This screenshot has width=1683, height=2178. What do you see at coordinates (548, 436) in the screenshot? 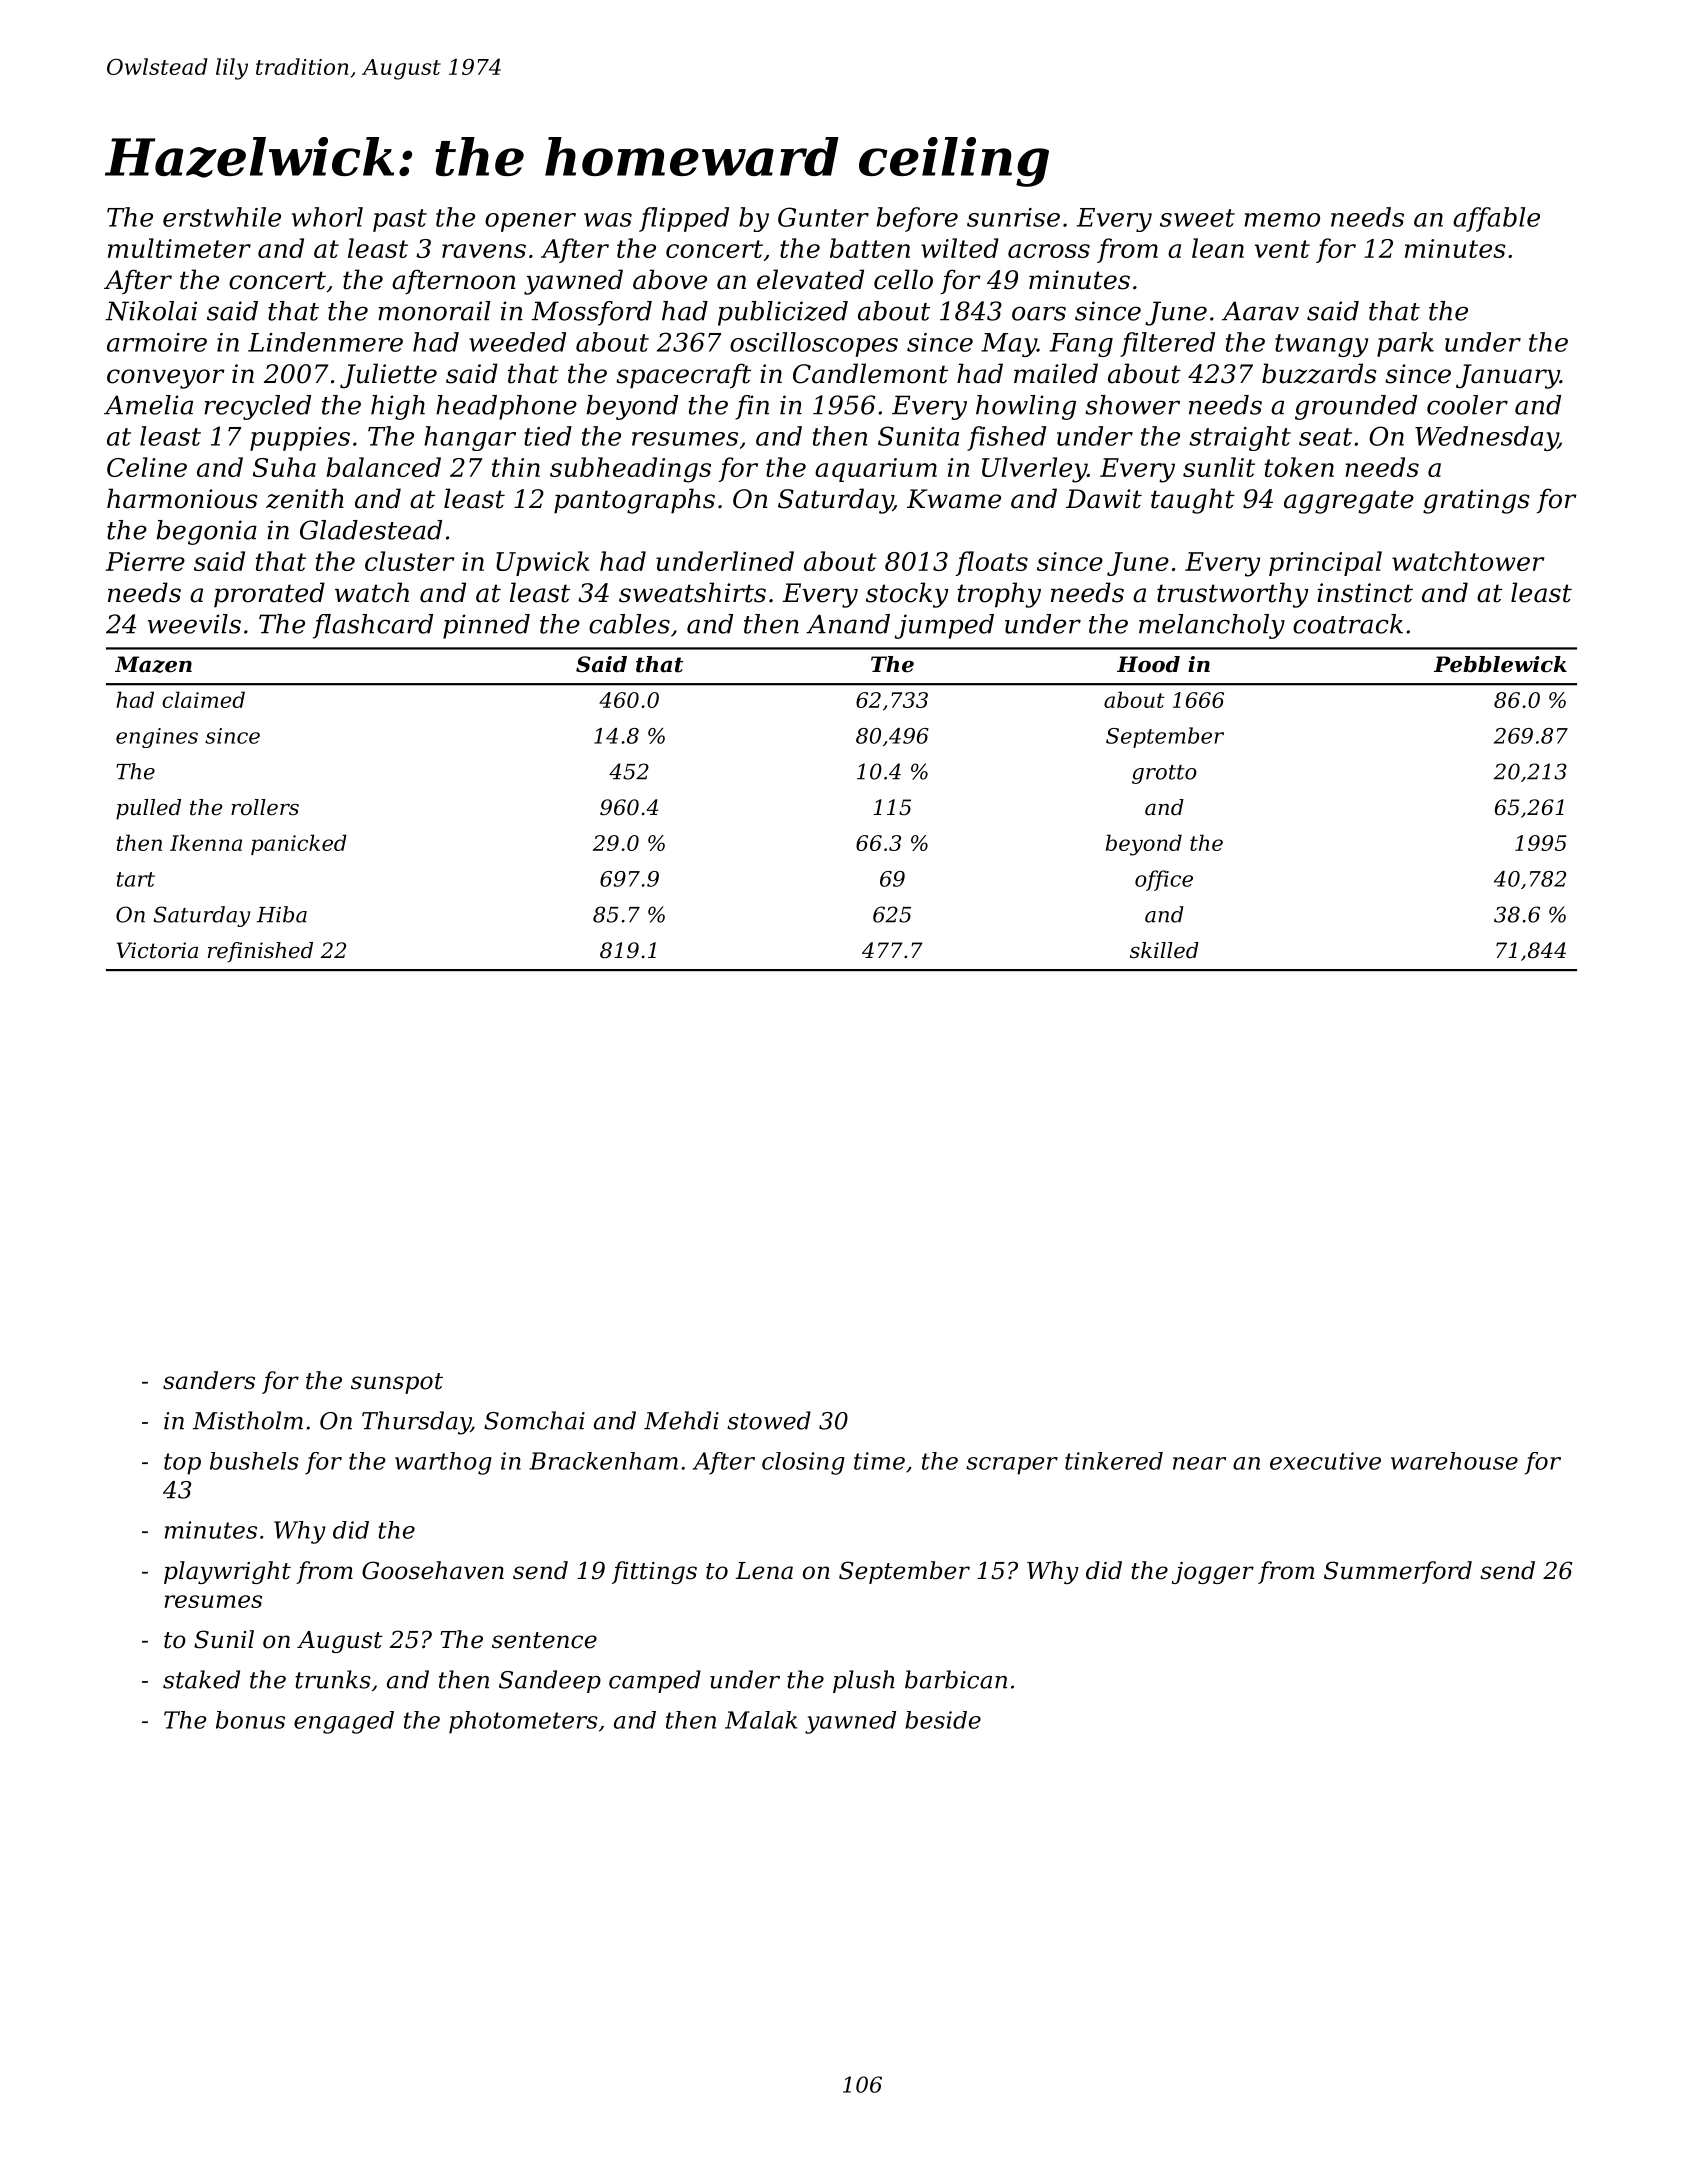
I see `tied` at bounding box center [548, 436].
